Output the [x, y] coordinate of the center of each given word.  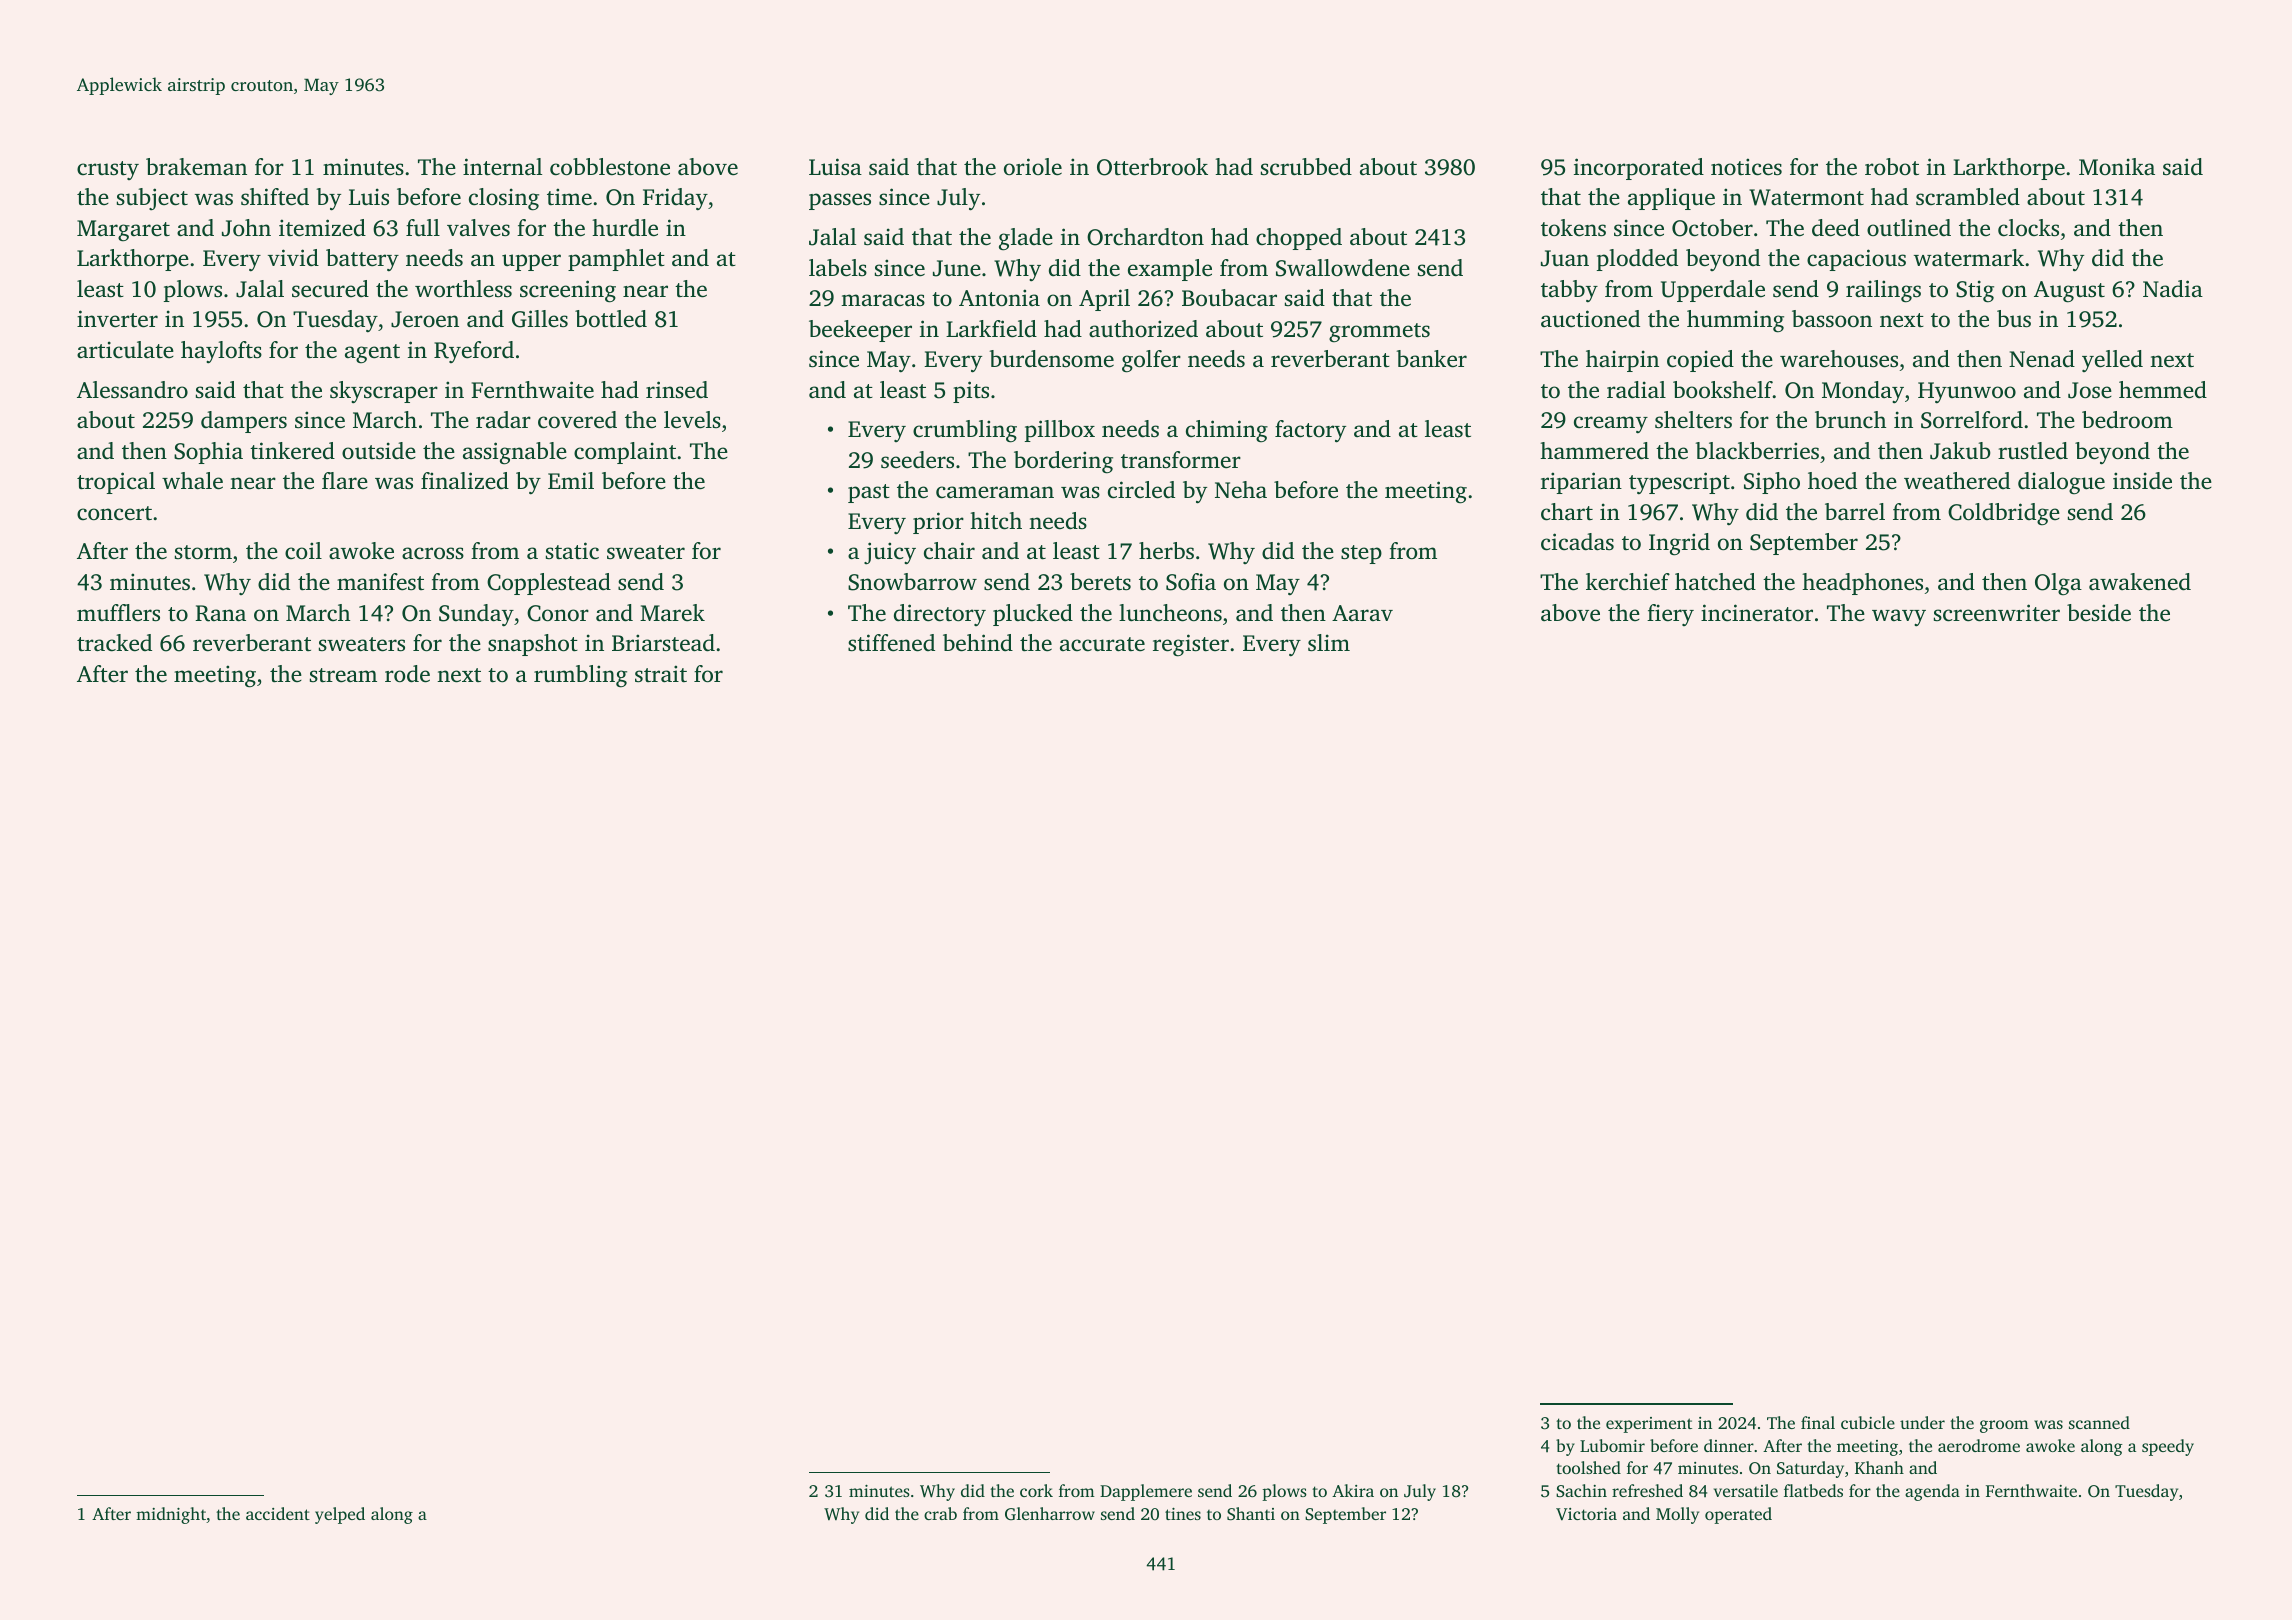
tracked [114, 643]
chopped [1299, 239]
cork [1036, 1490]
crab [940, 1513]
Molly [1677, 1515]
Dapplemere [1146, 1492]
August [2069, 292]
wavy [1899, 617]
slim [1329, 643]
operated [1738, 1515]
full [423, 228]
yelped [340, 1515]
